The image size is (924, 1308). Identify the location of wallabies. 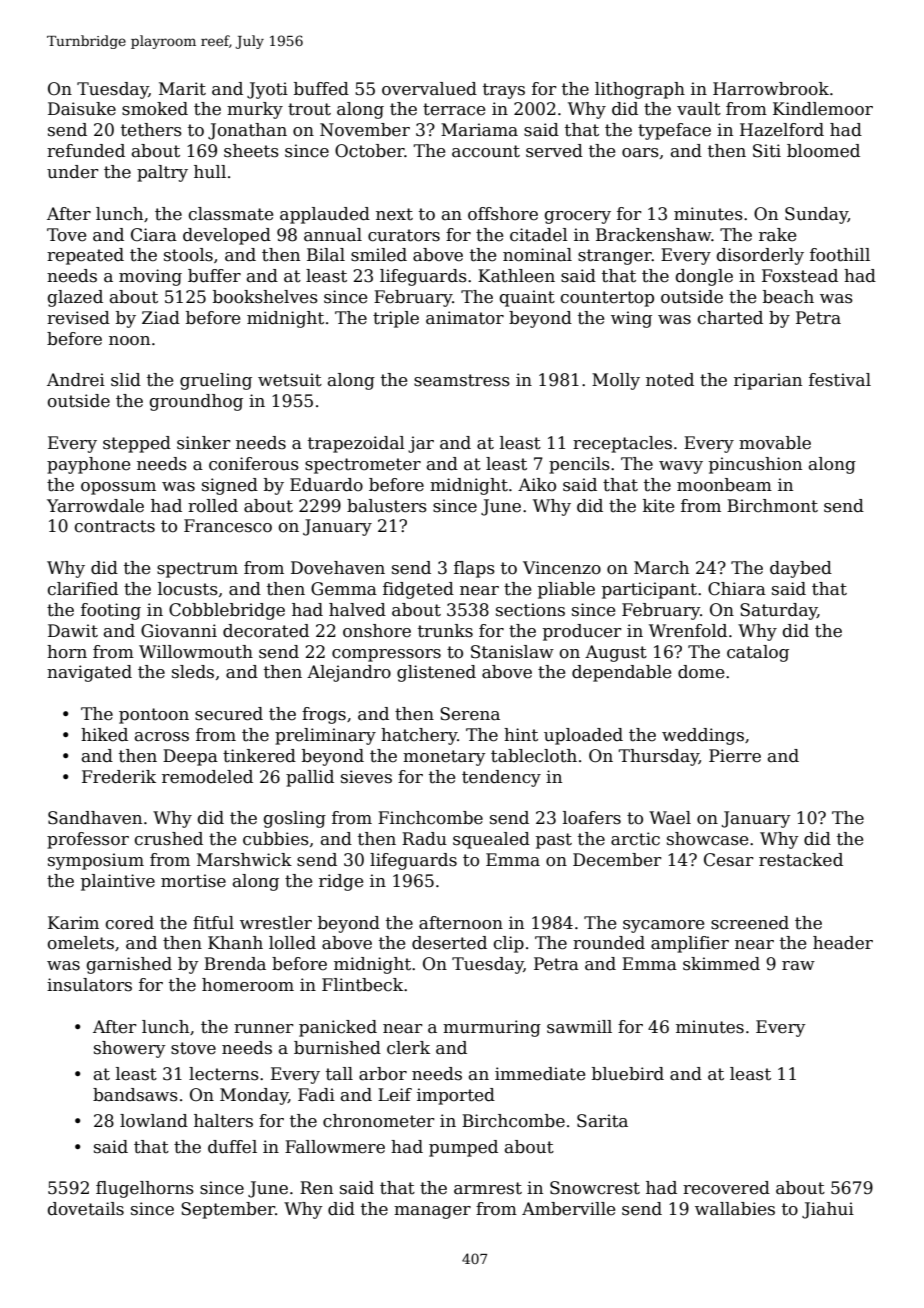
(735, 1209).
